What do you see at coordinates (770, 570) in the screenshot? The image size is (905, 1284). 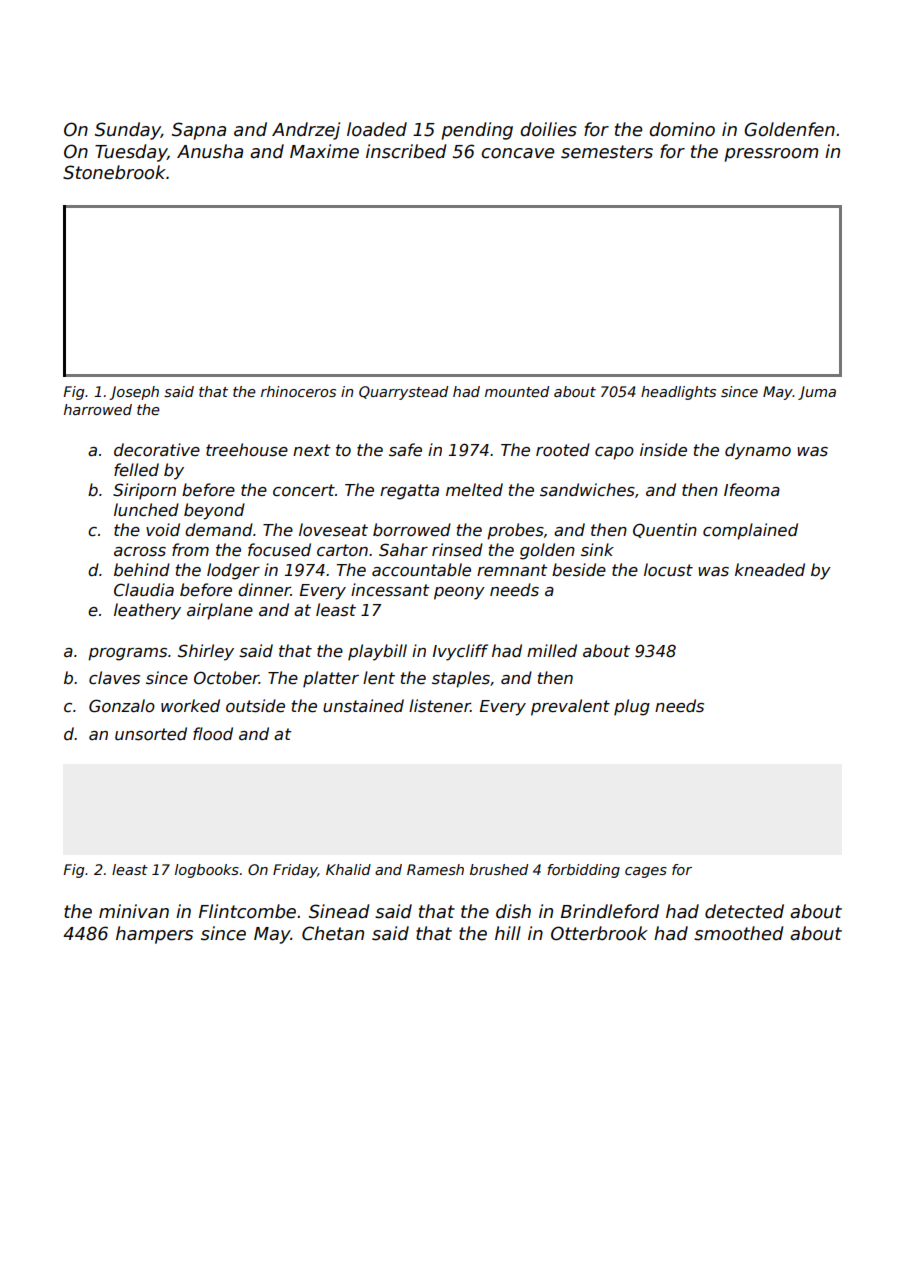 I see `kneaded` at bounding box center [770, 570].
